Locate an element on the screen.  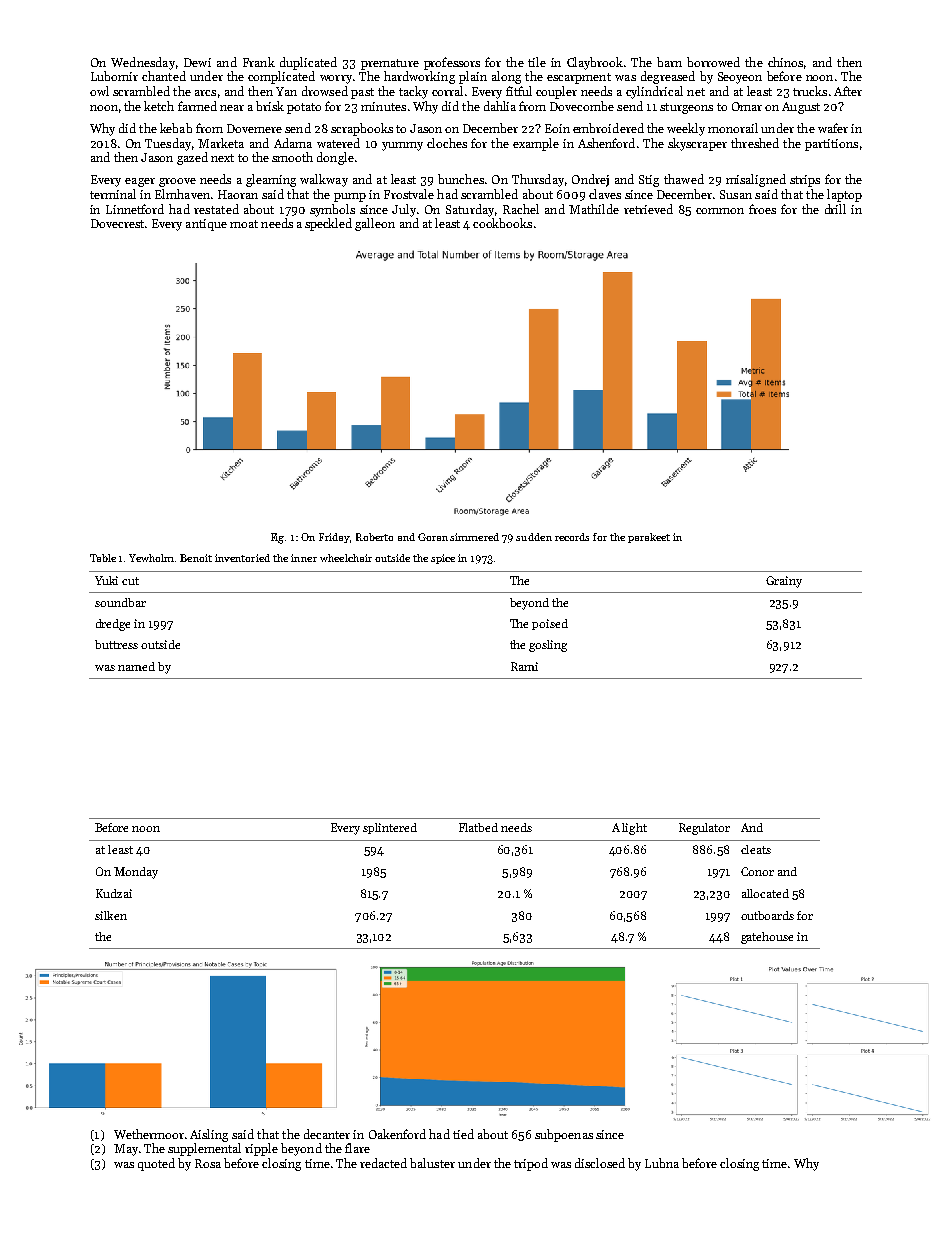
minutes is located at coordinates (383, 106).
